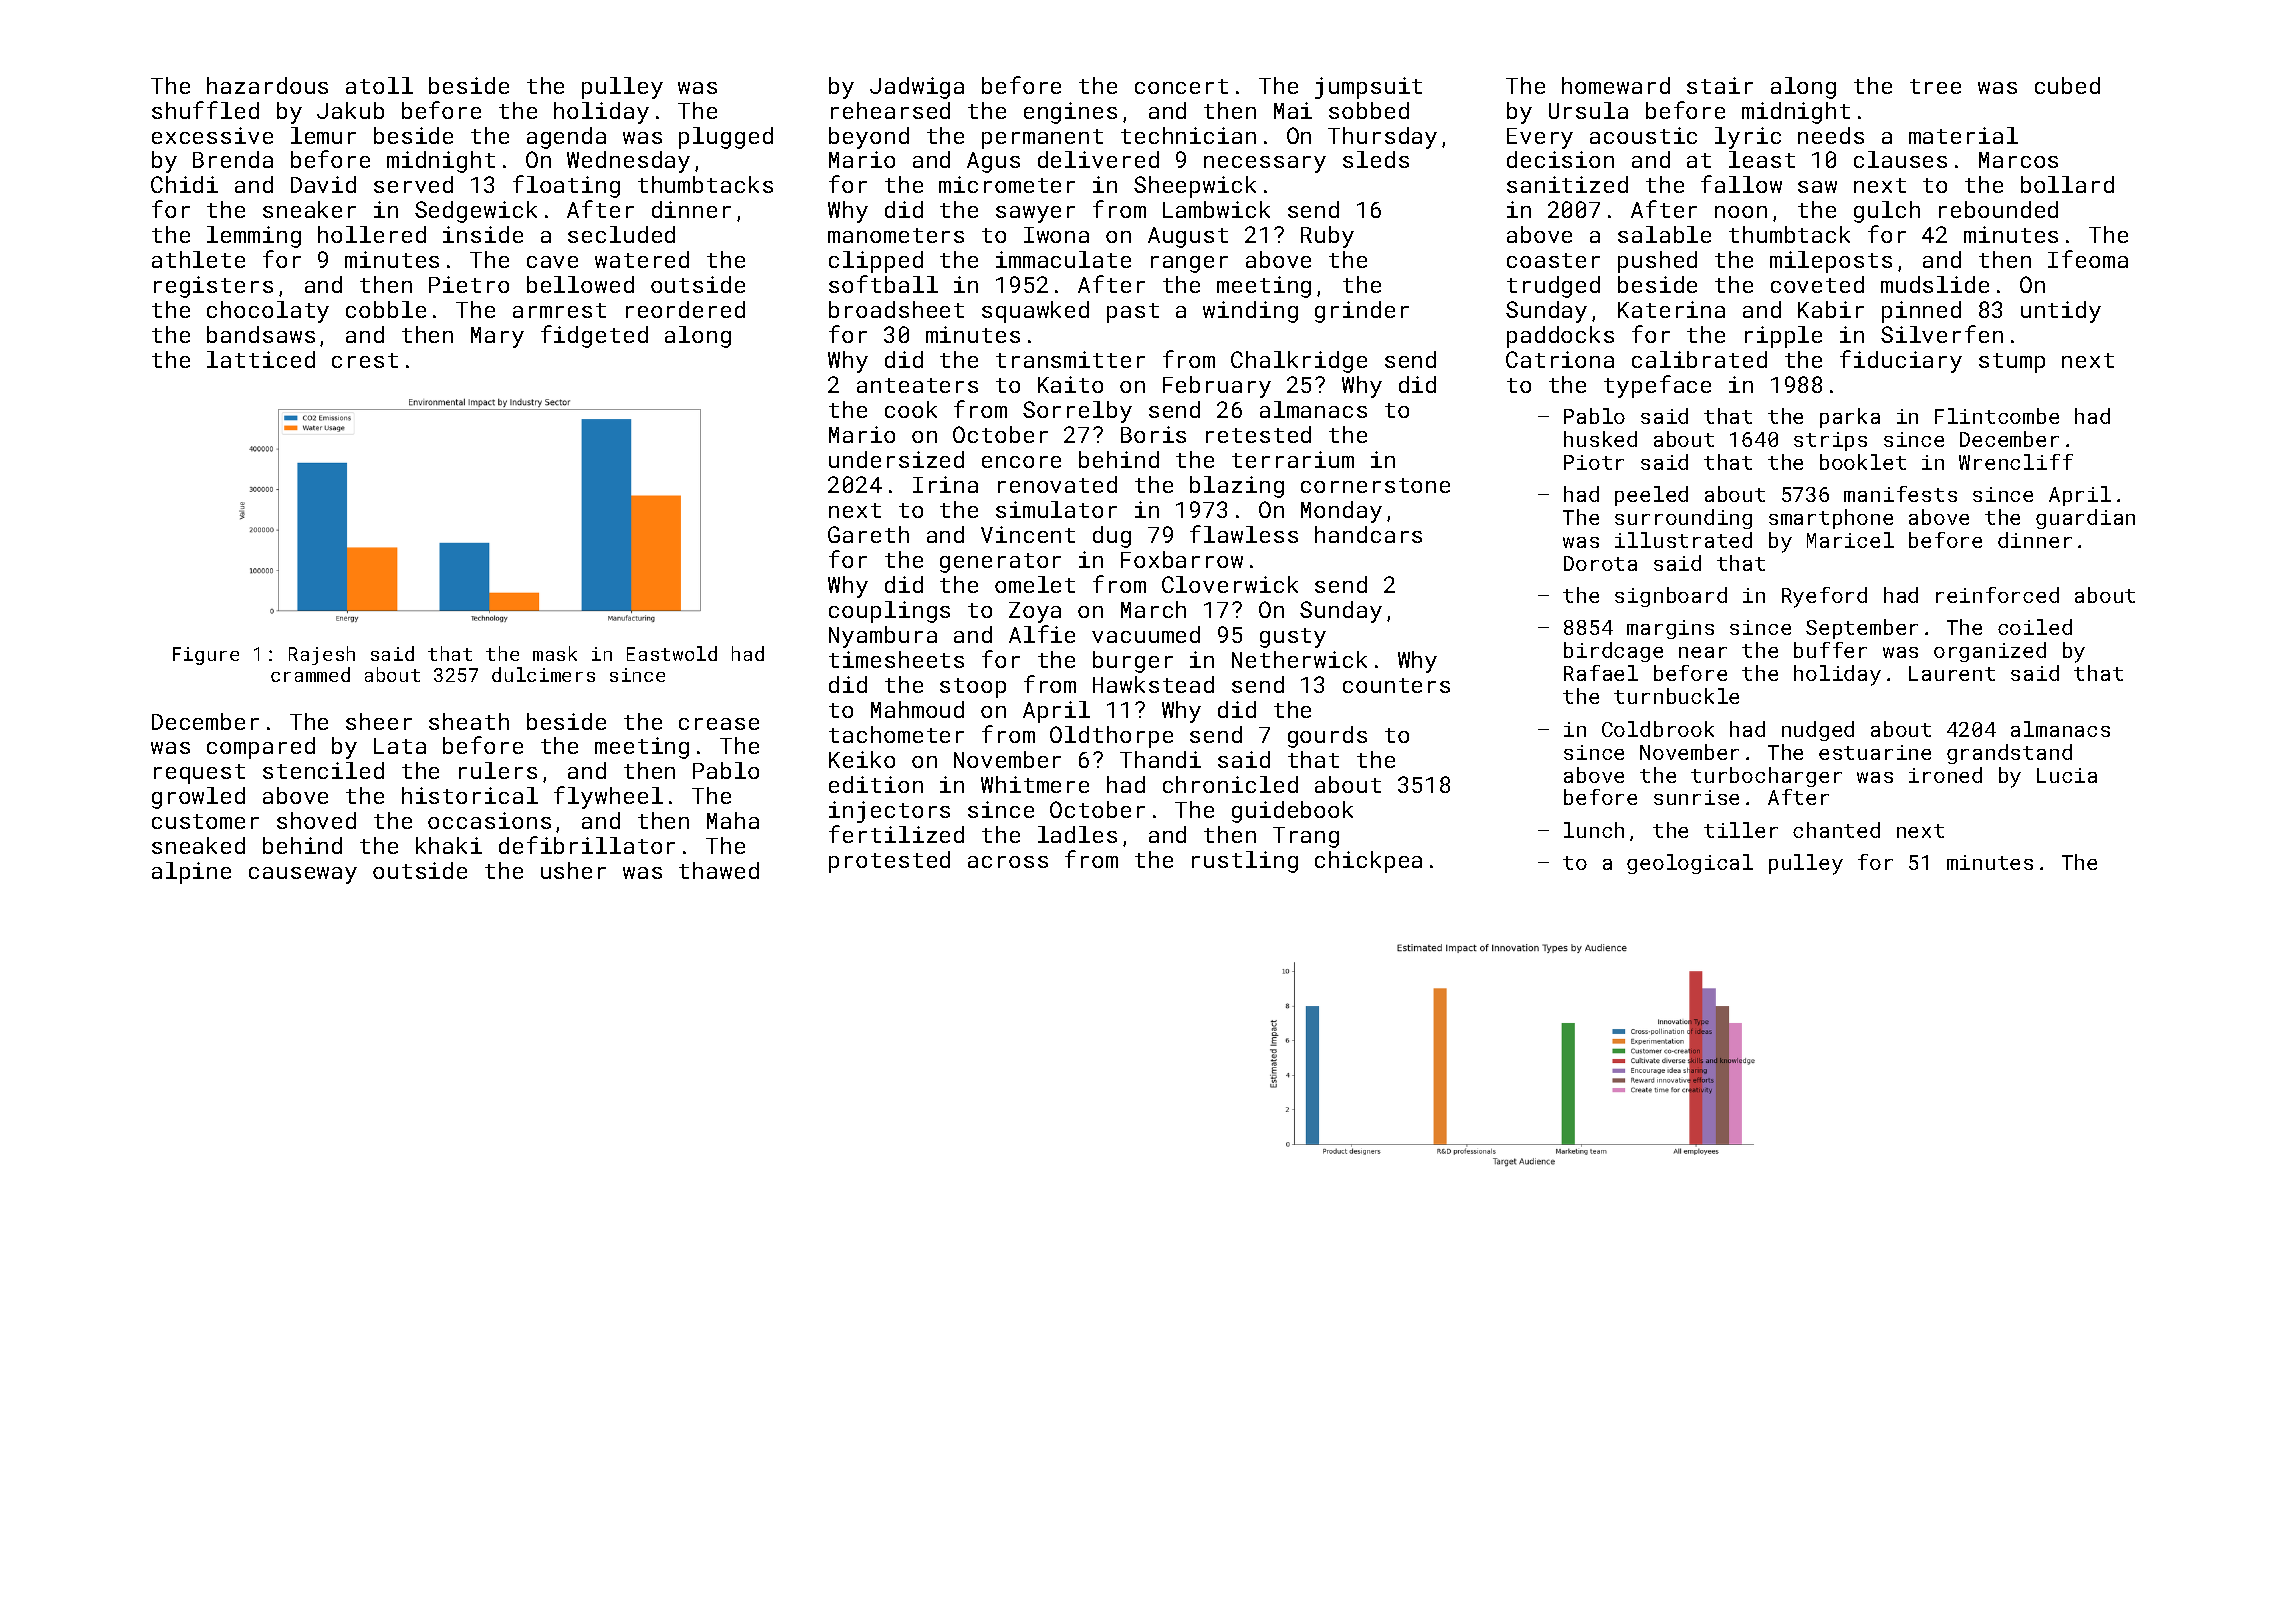 The width and height of the screenshot is (2292, 1620). Describe the element at coordinates (483, 234) in the screenshot. I see `inside` at that location.
